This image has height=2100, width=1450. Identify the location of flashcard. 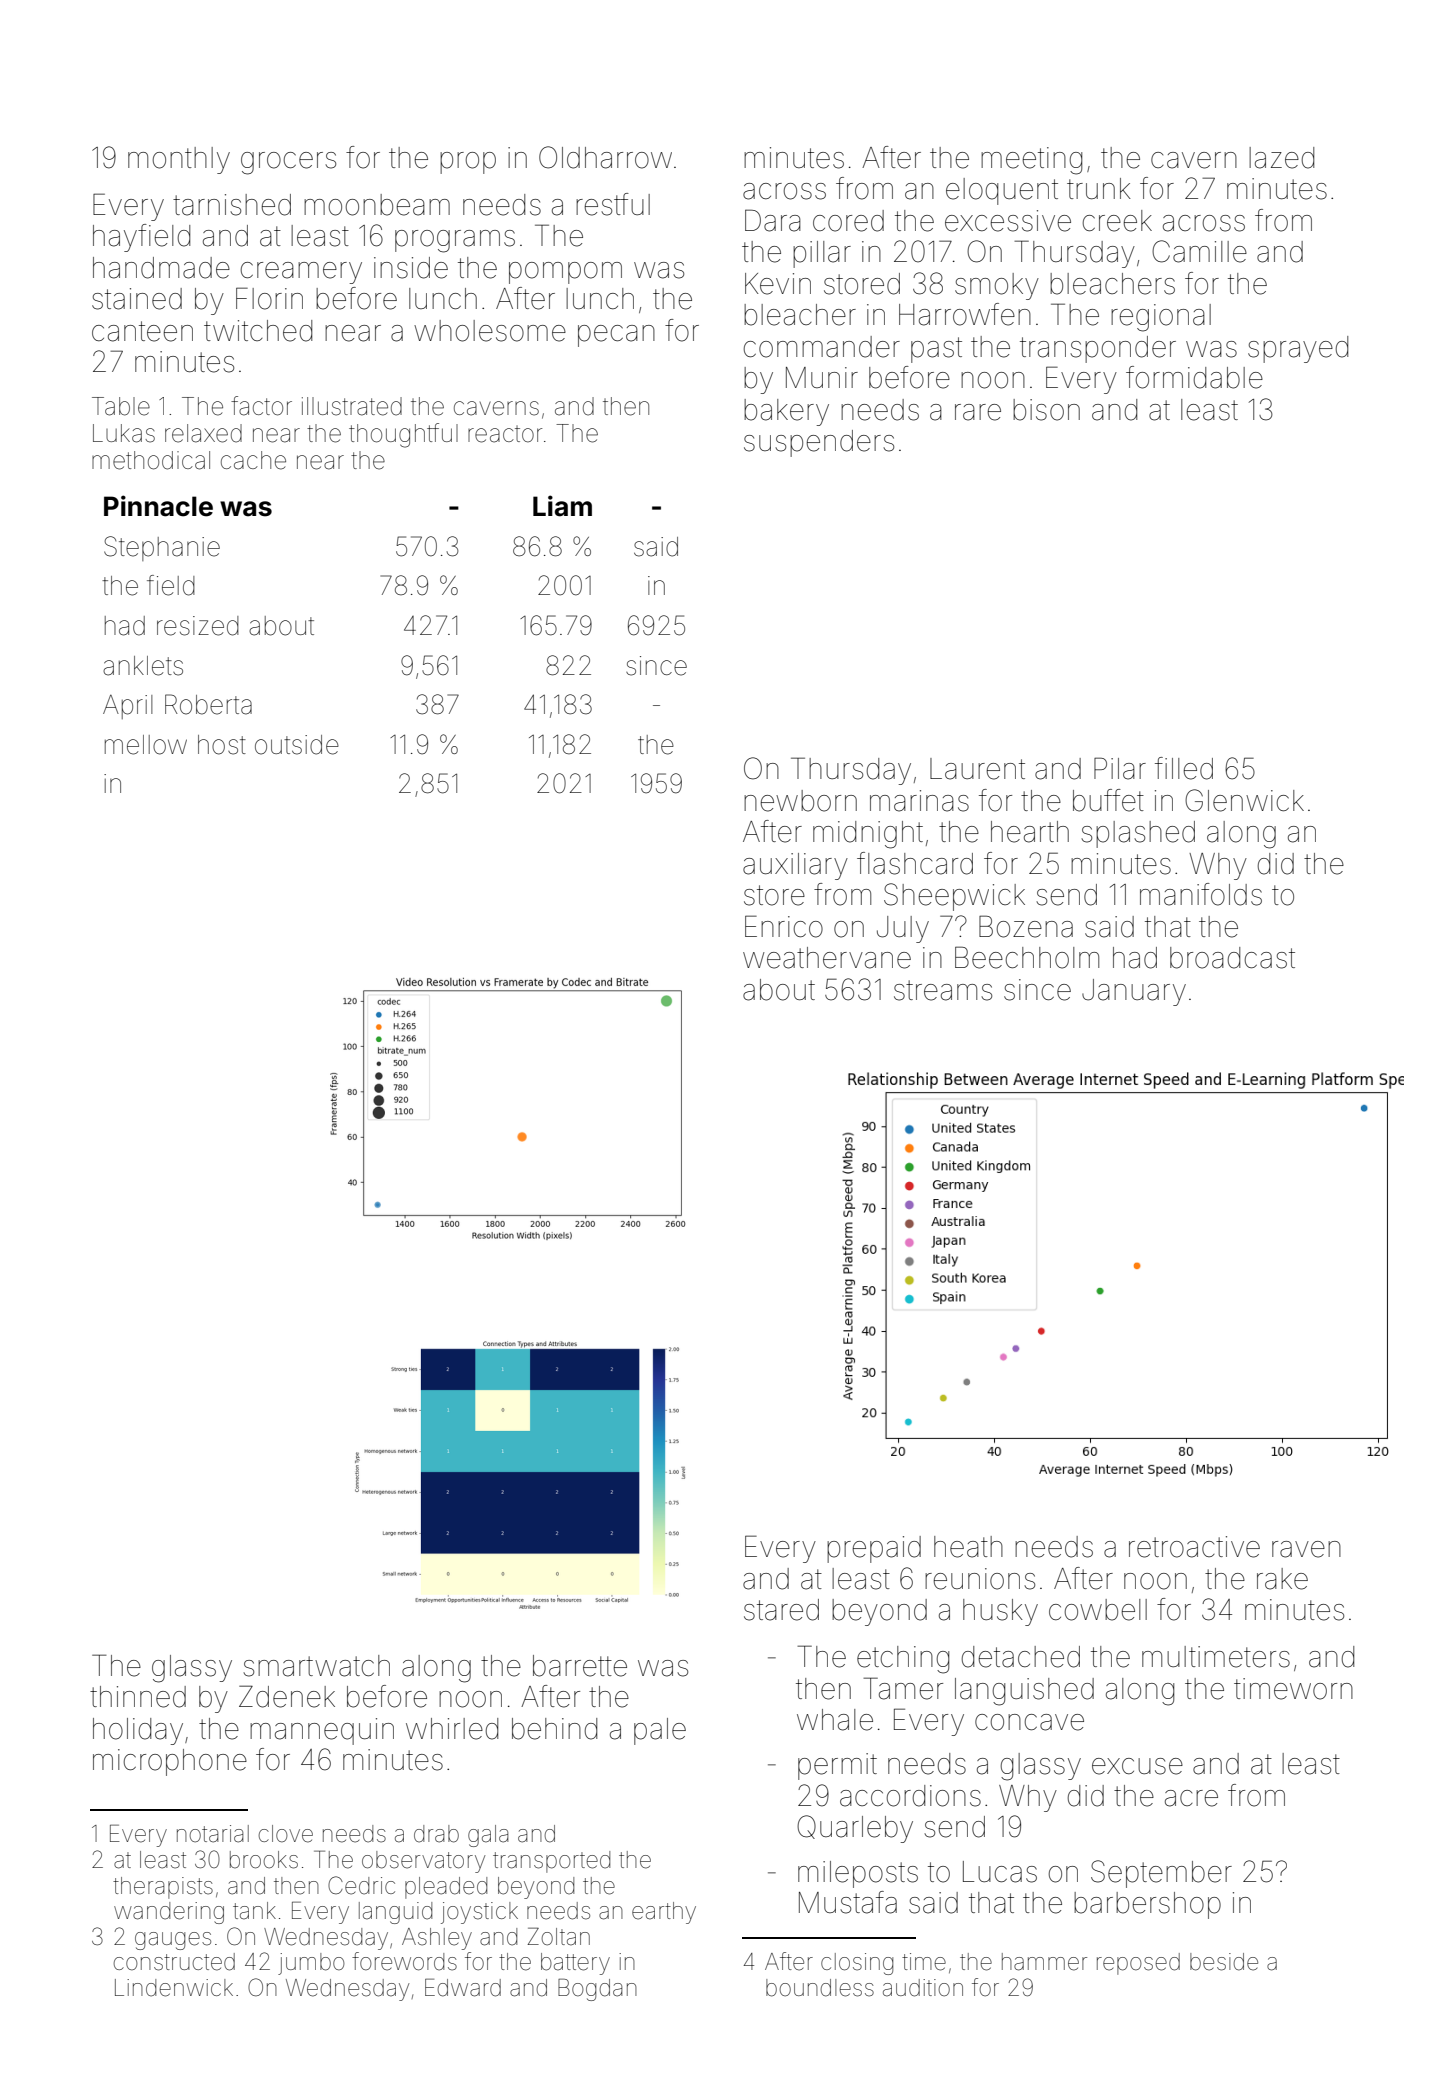
(915, 863).
